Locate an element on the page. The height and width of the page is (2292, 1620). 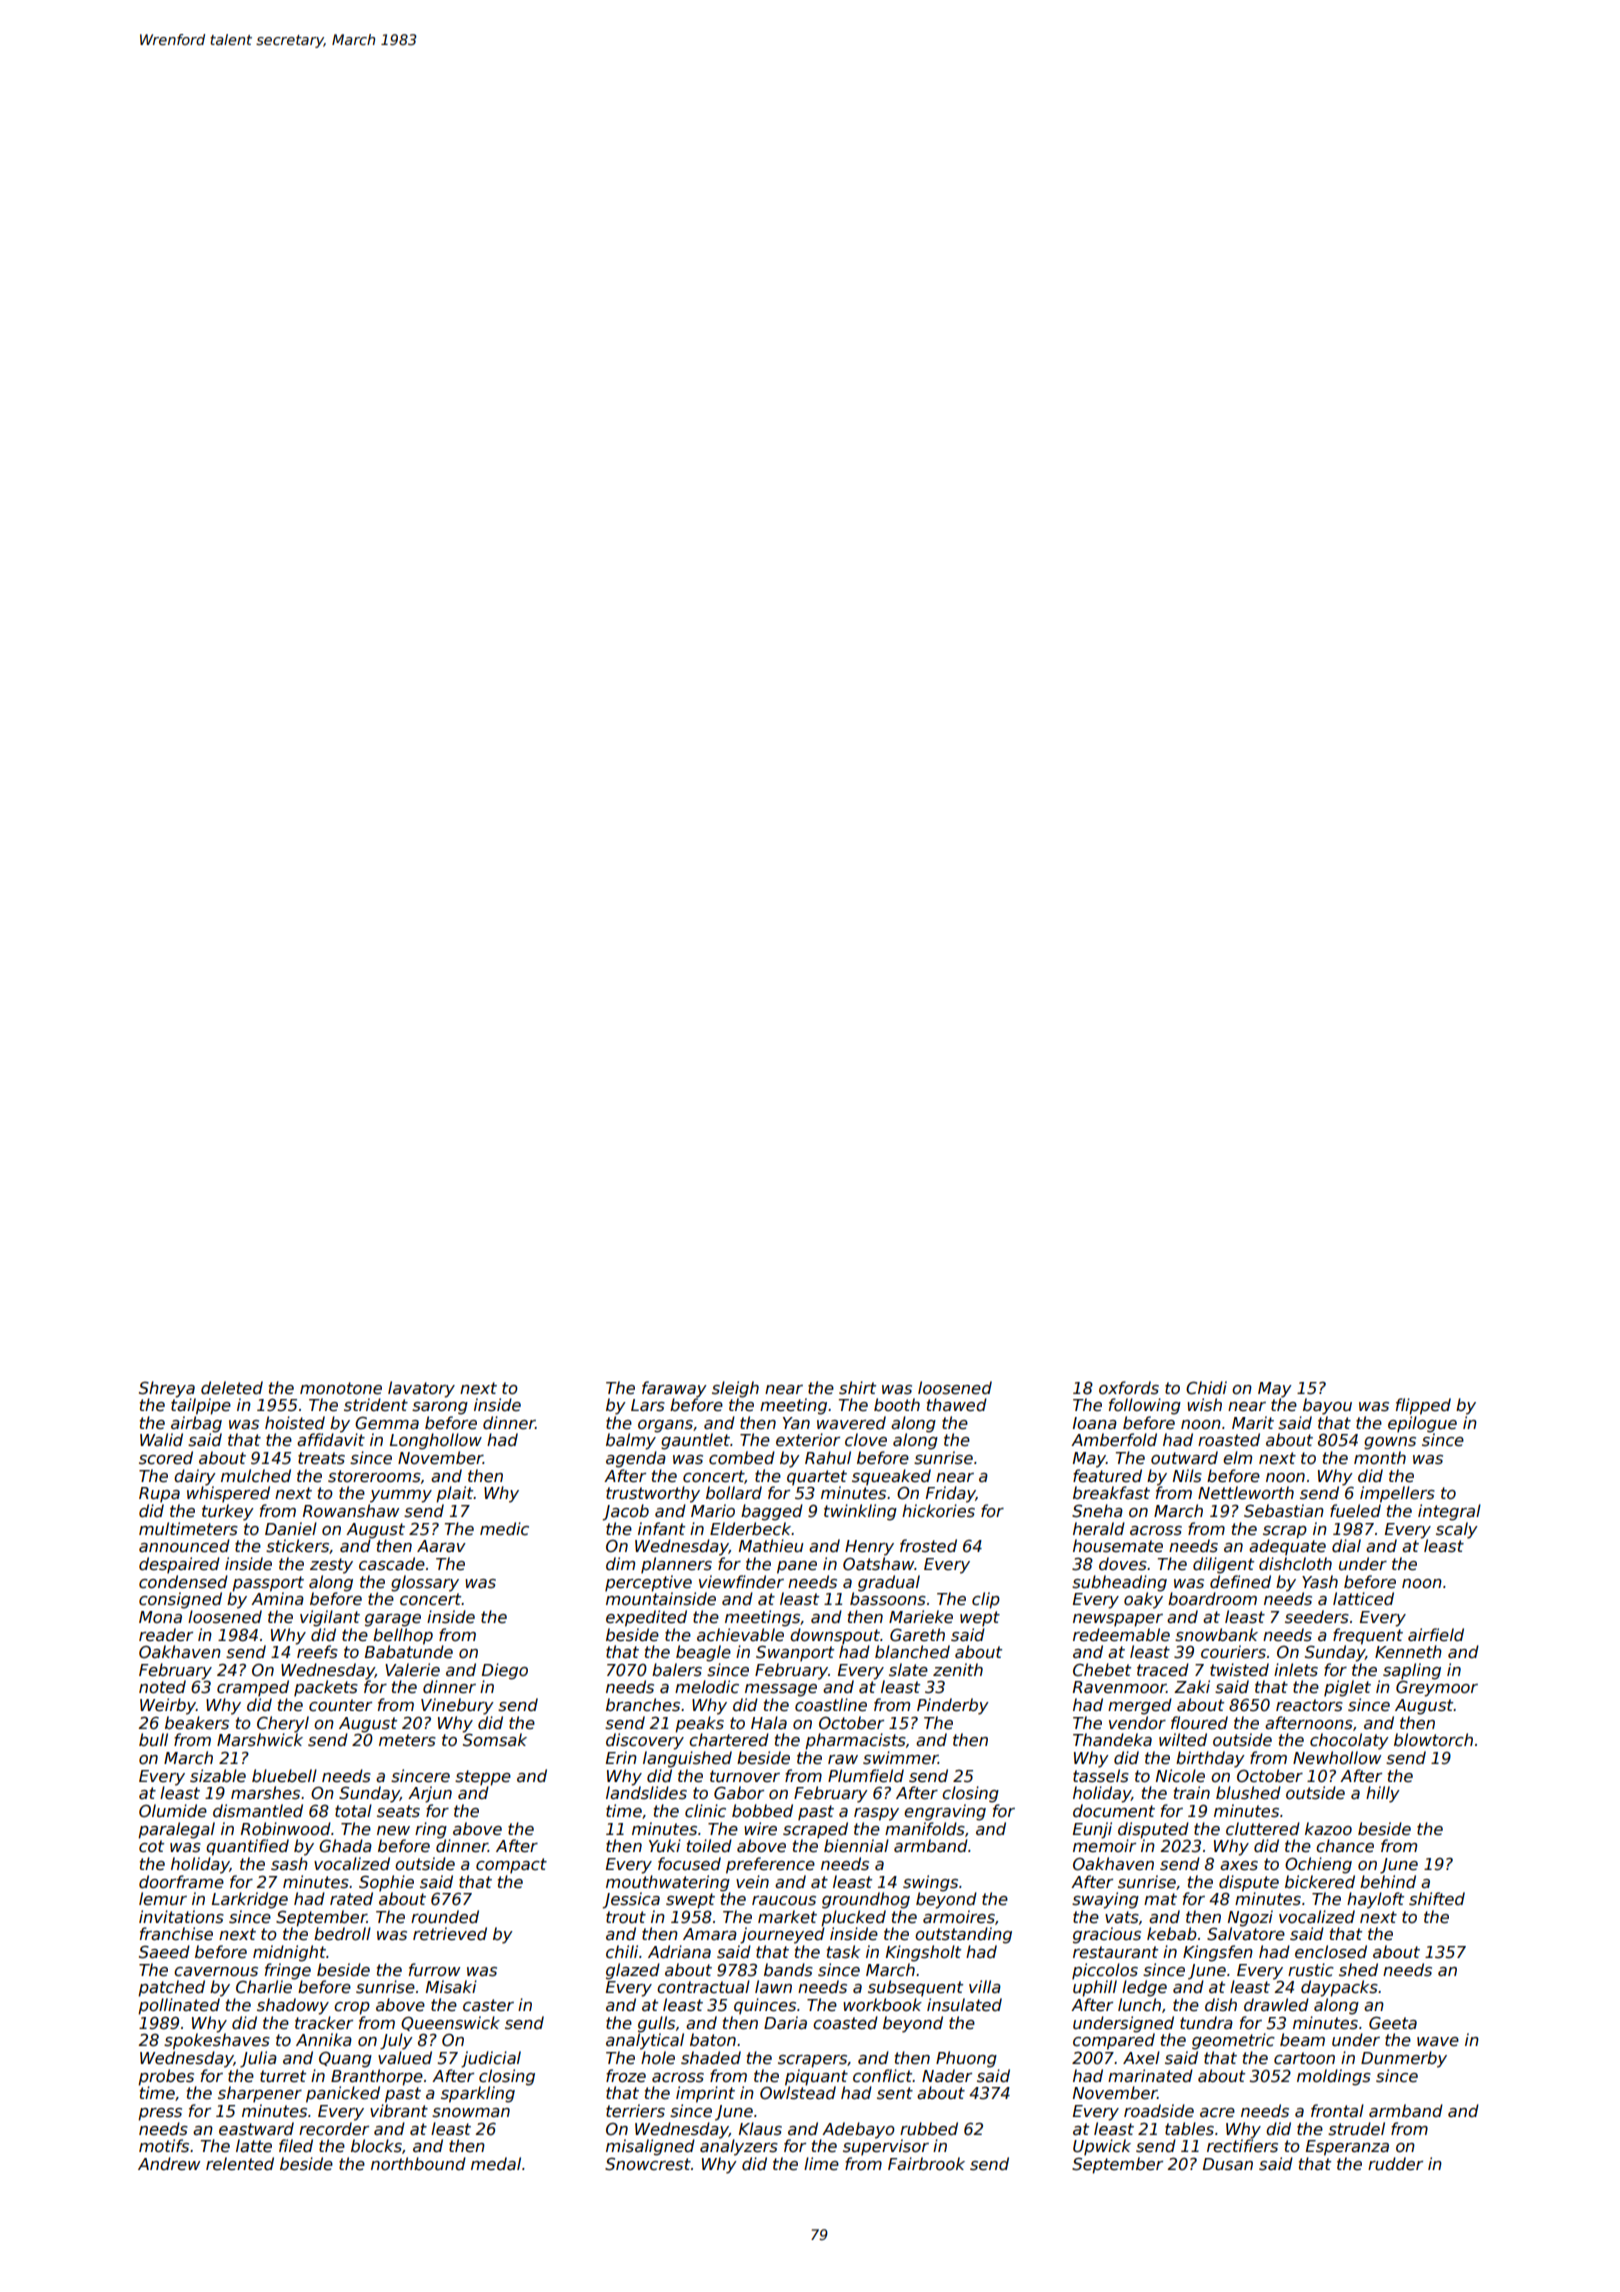
impellers is located at coordinates (1397, 1494).
